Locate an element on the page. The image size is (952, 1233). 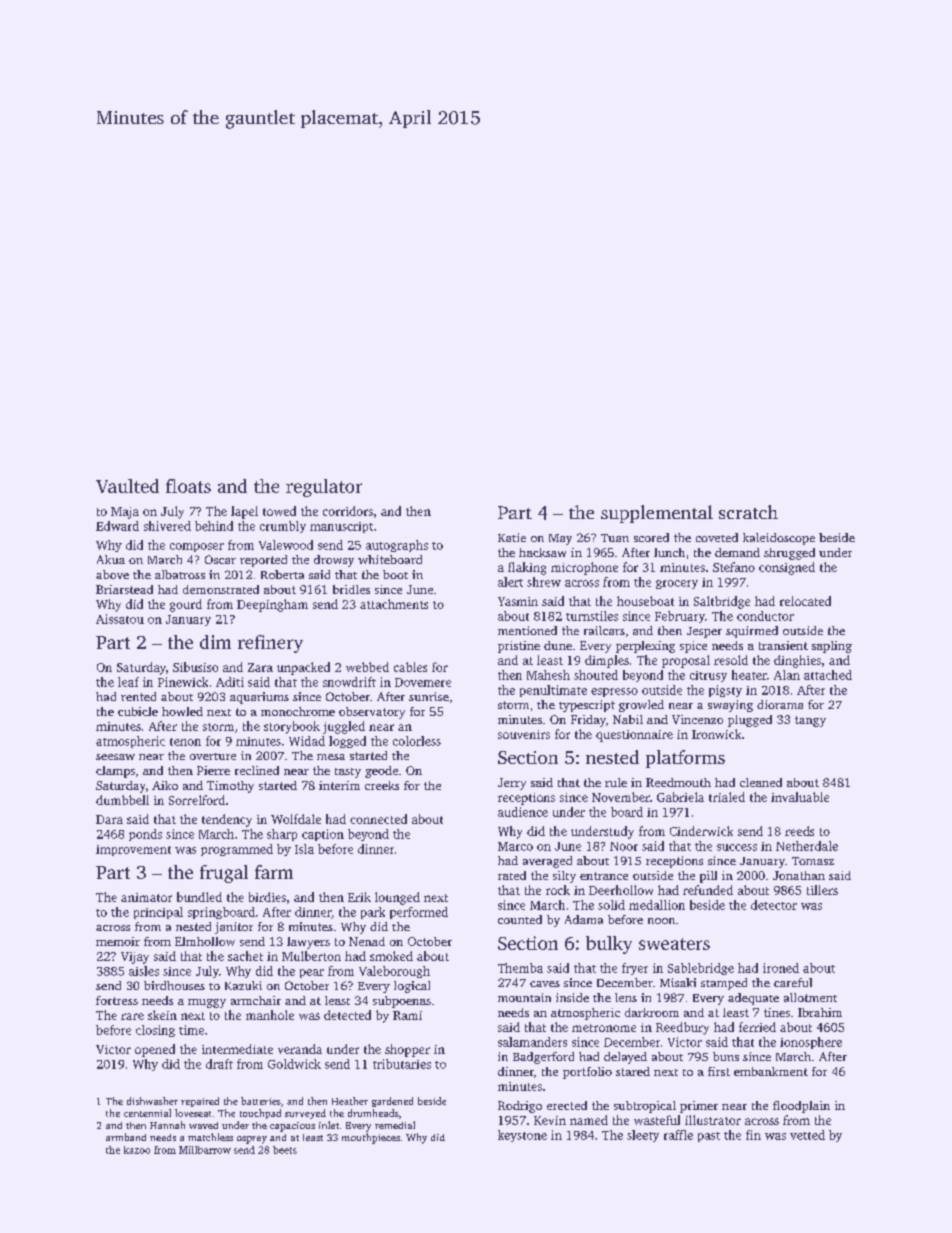
coveted is located at coordinates (717, 537).
